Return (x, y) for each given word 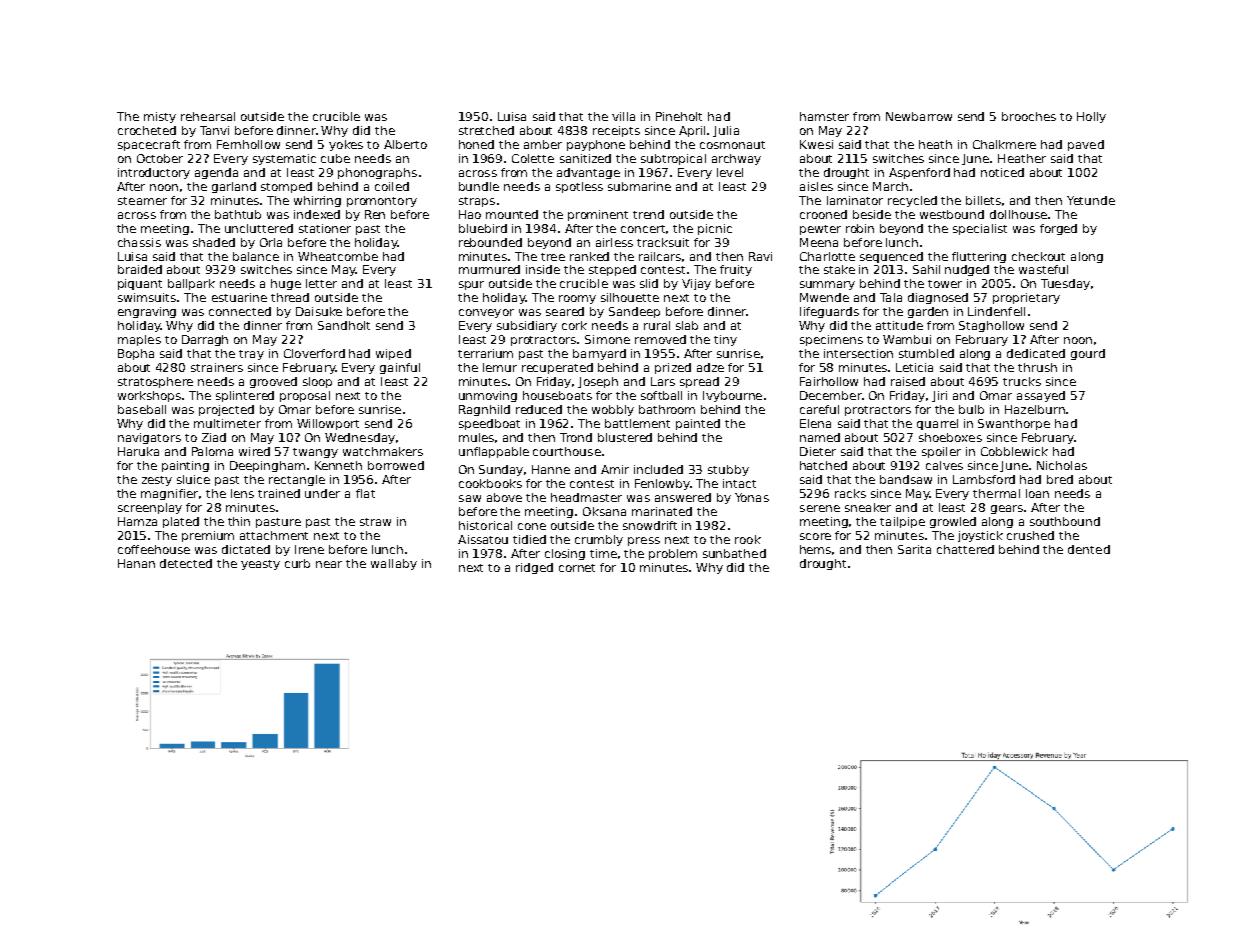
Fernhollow (248, 144)
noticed (1002, 172)
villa (623, 116)
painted (698, 424)
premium (208, 536)
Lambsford (984, 479)
